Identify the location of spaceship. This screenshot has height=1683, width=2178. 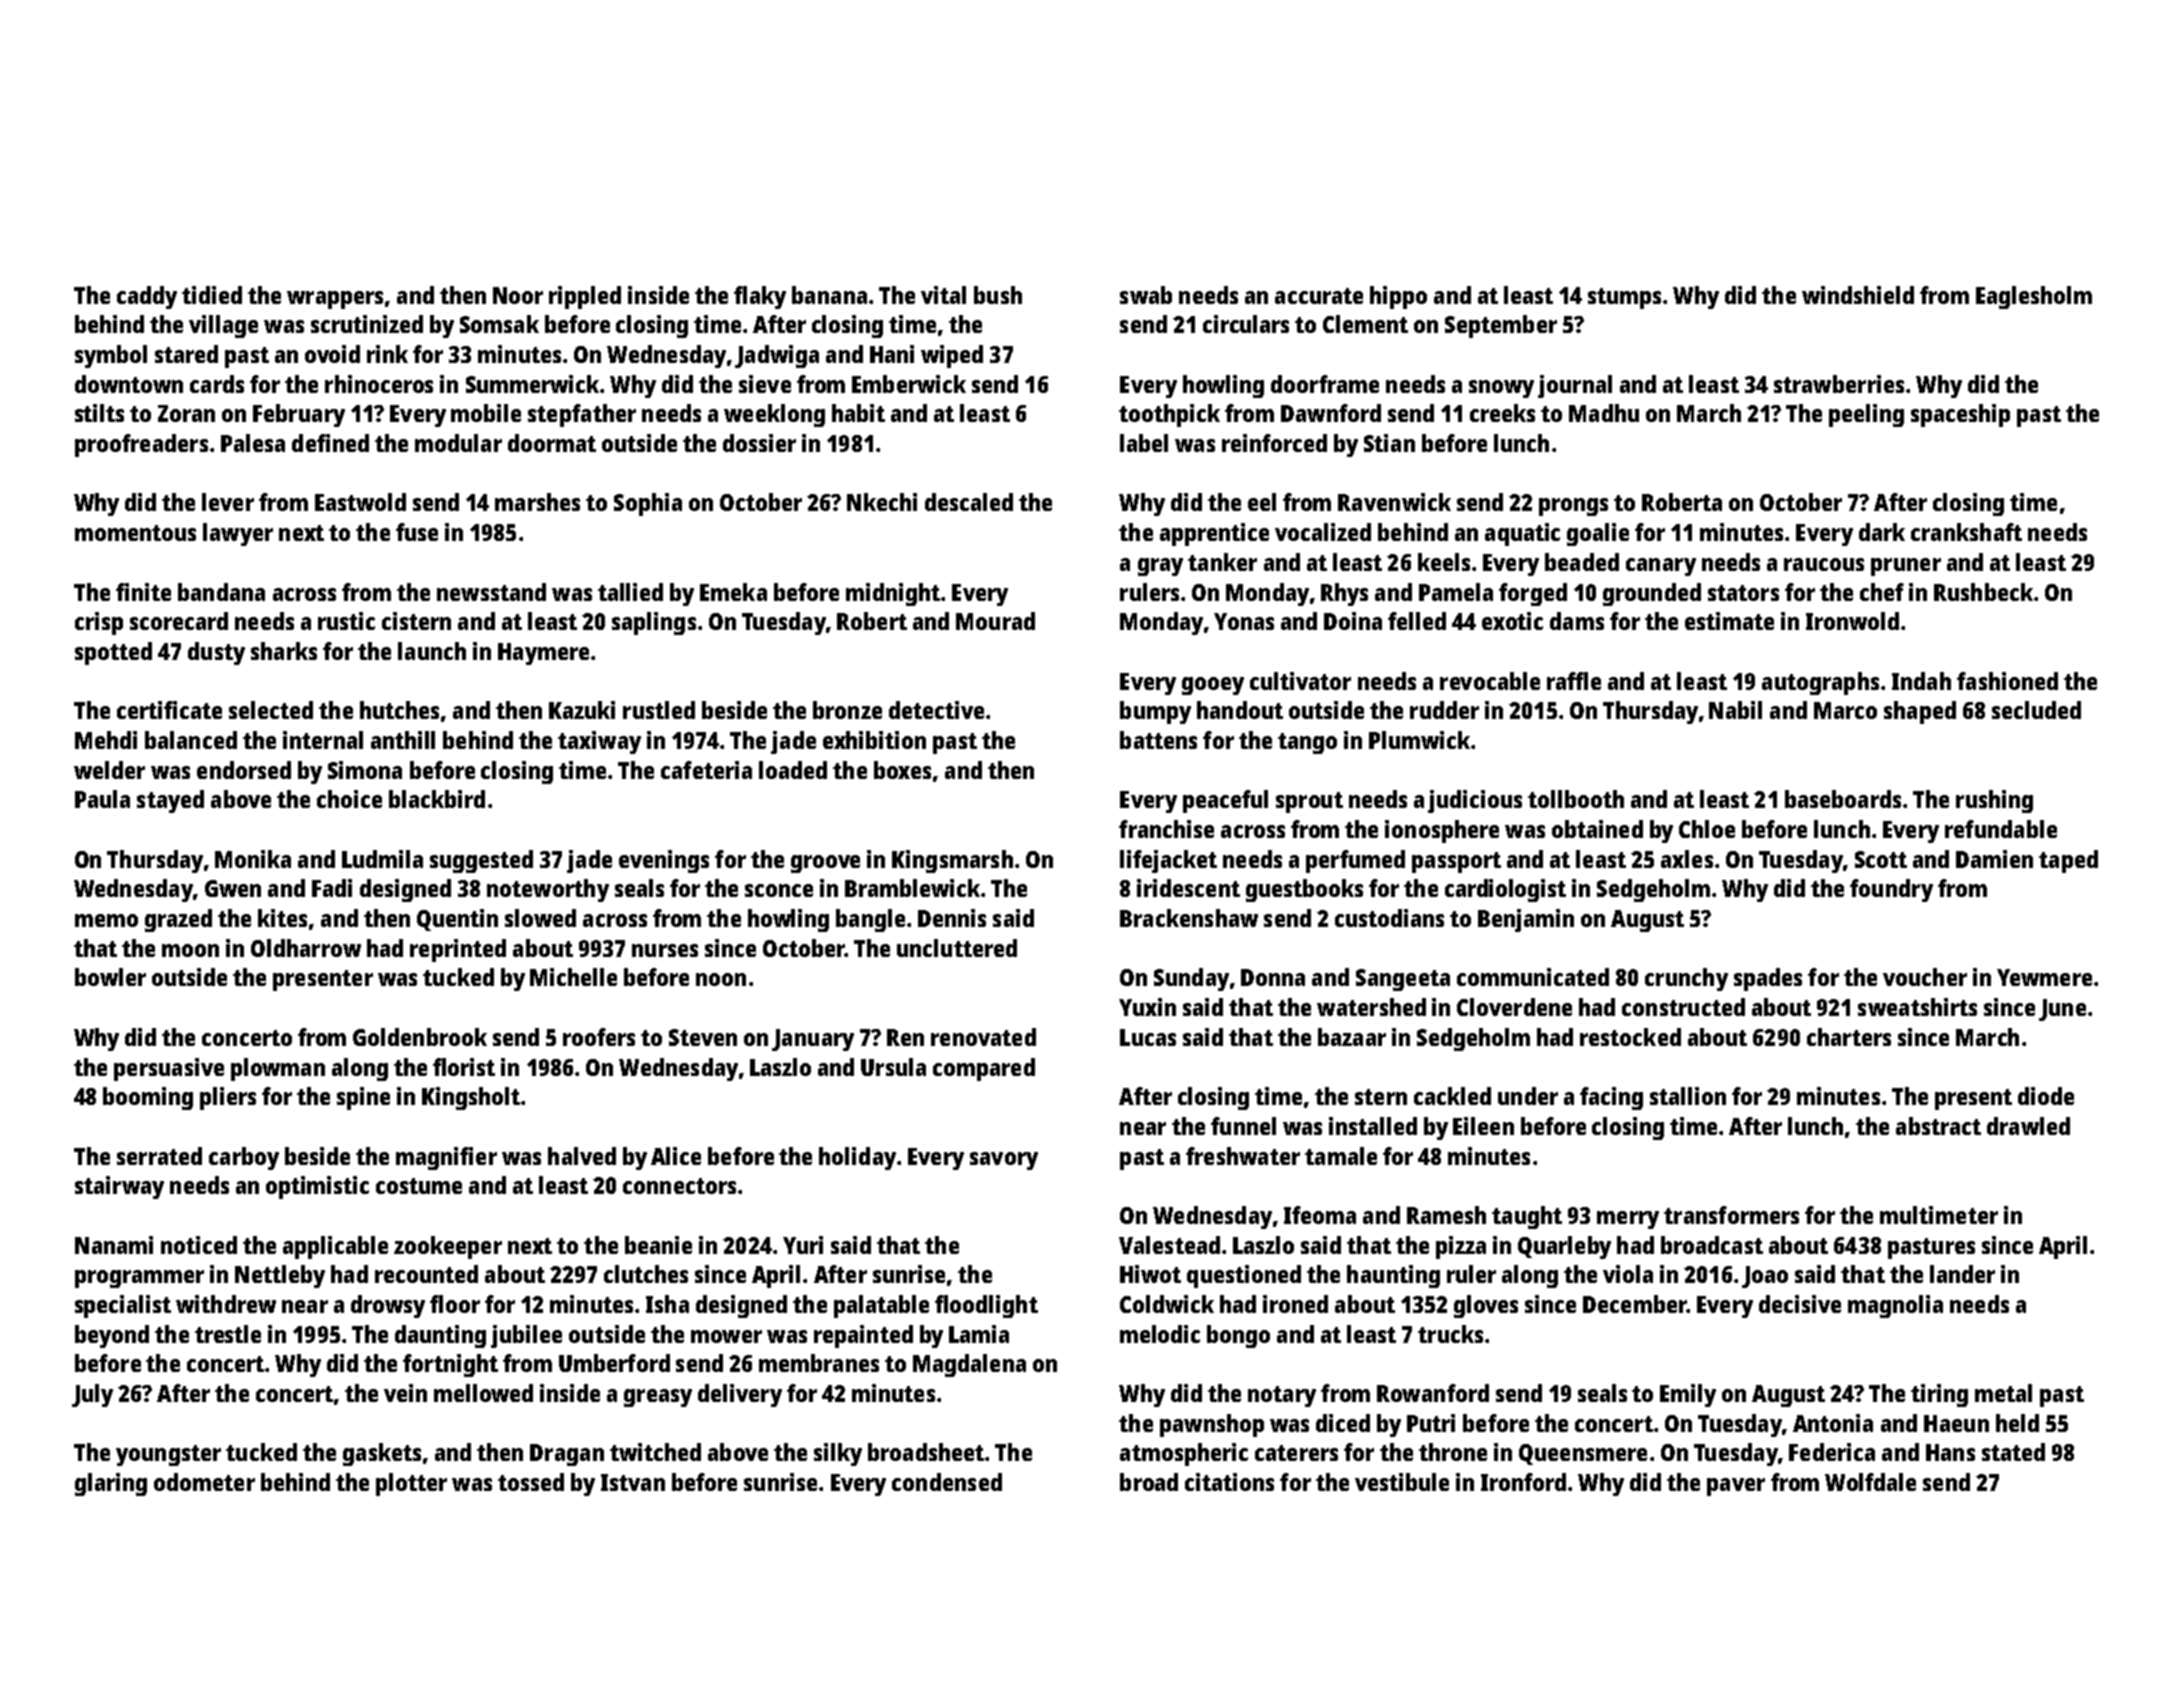
(1960, 415).
